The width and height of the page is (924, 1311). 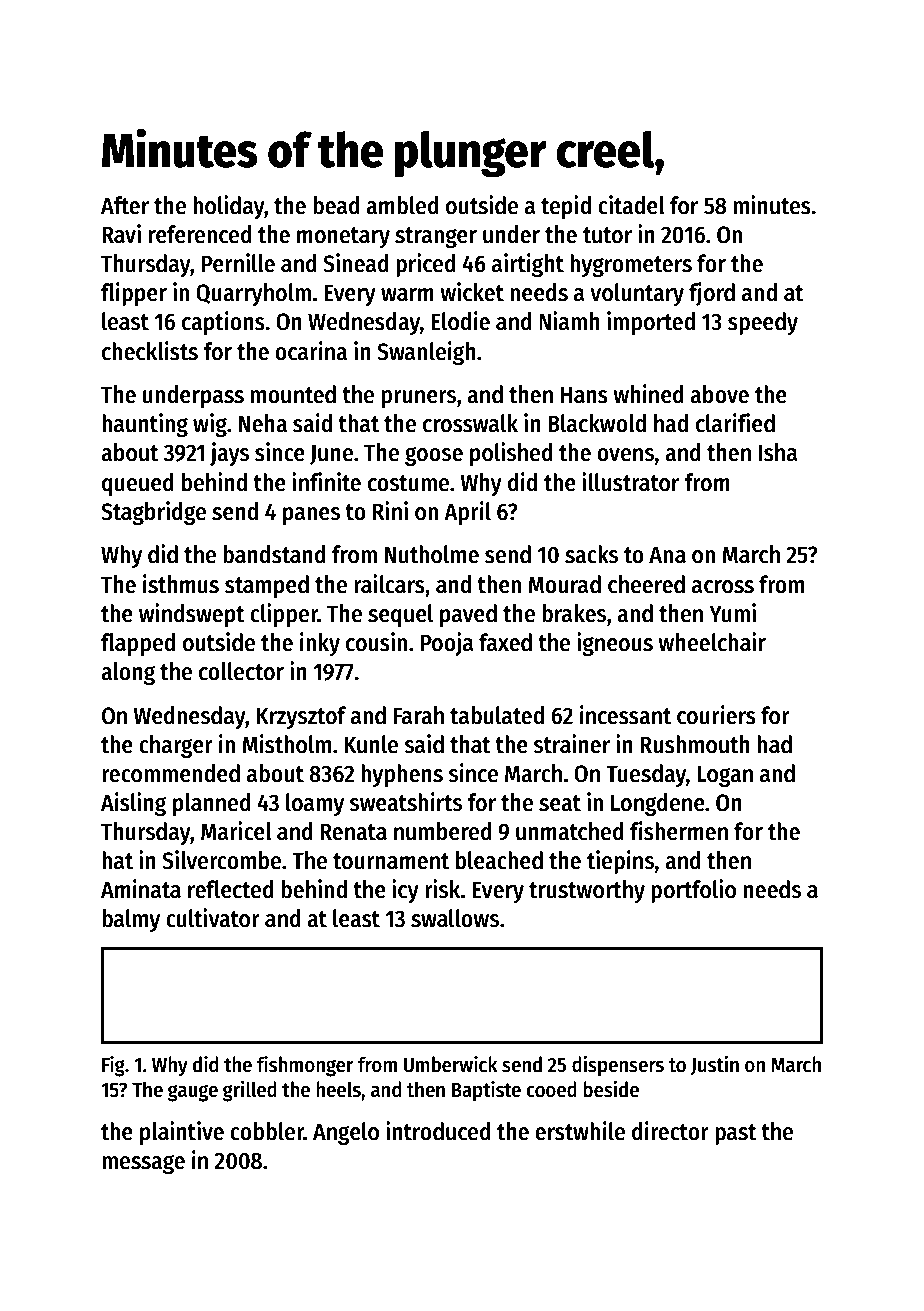 What do you see at coordinates (715, 1065) in the page?
I see `Justin` at bounding box center [715, 1065].
